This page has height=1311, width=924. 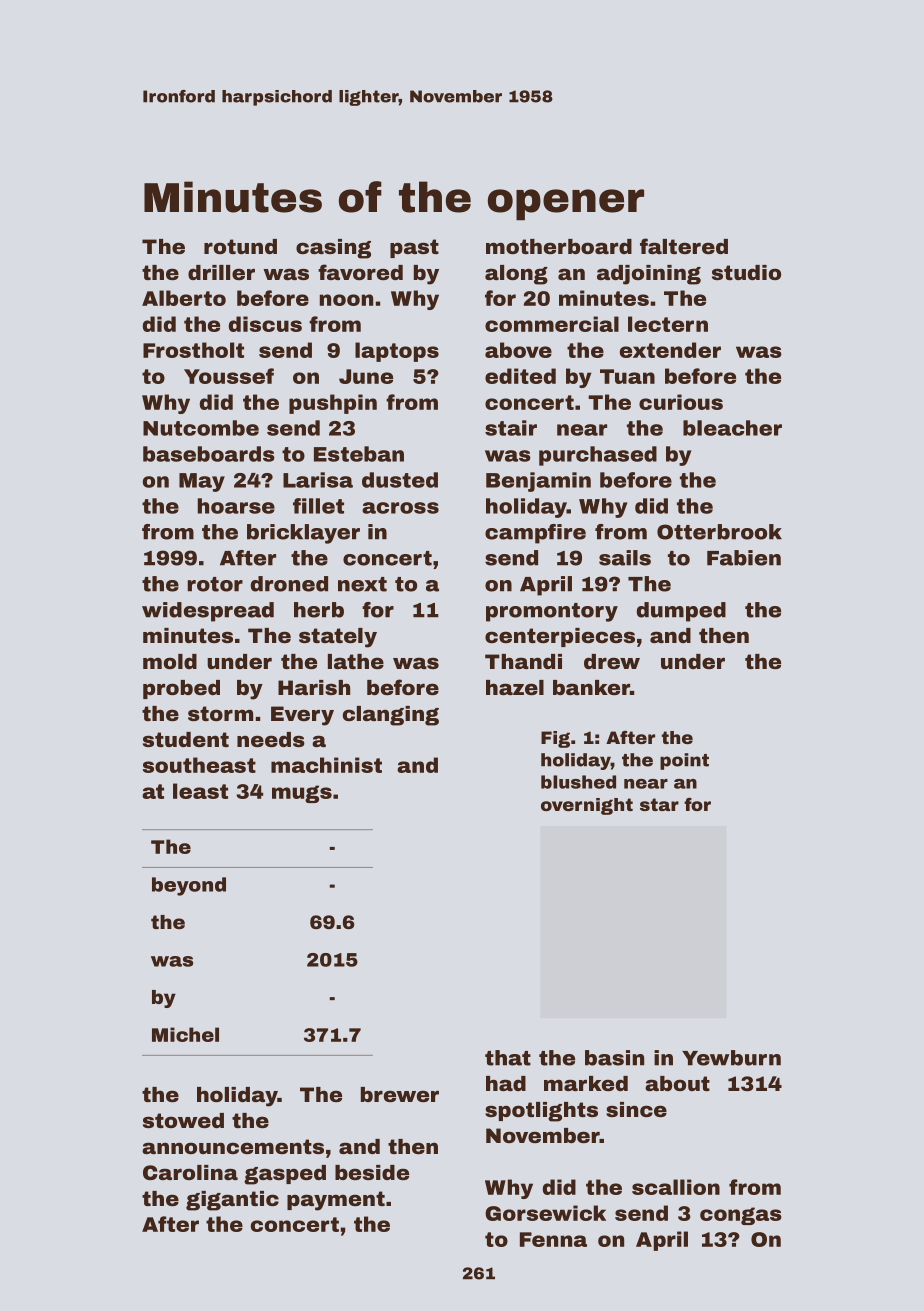 I want to click on gigantic, so click(x=232, y=1201).
